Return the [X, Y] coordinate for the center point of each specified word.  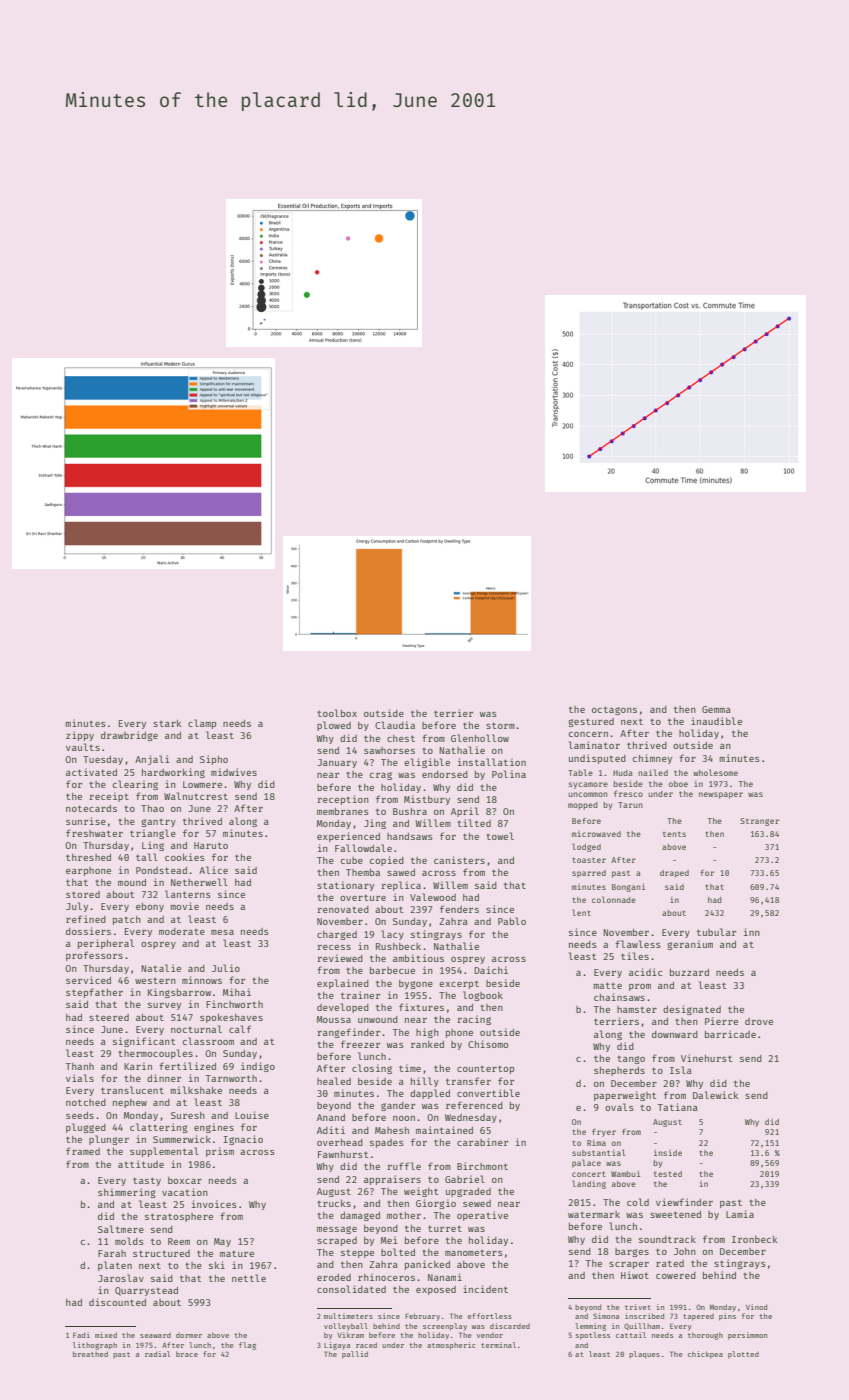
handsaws [410, 836]
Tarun [630, 805]
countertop [485, 1069]
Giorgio [436, 1204]
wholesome [715, 772]
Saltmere [121, 1229]
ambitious [418, 958]
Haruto [211, 845]
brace [187, 1354]
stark [167, 723]
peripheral [106, 944]
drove [759, 1021]
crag [381, 776]
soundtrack [667, 1239]
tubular [716, 932]
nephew [130, 1103]
